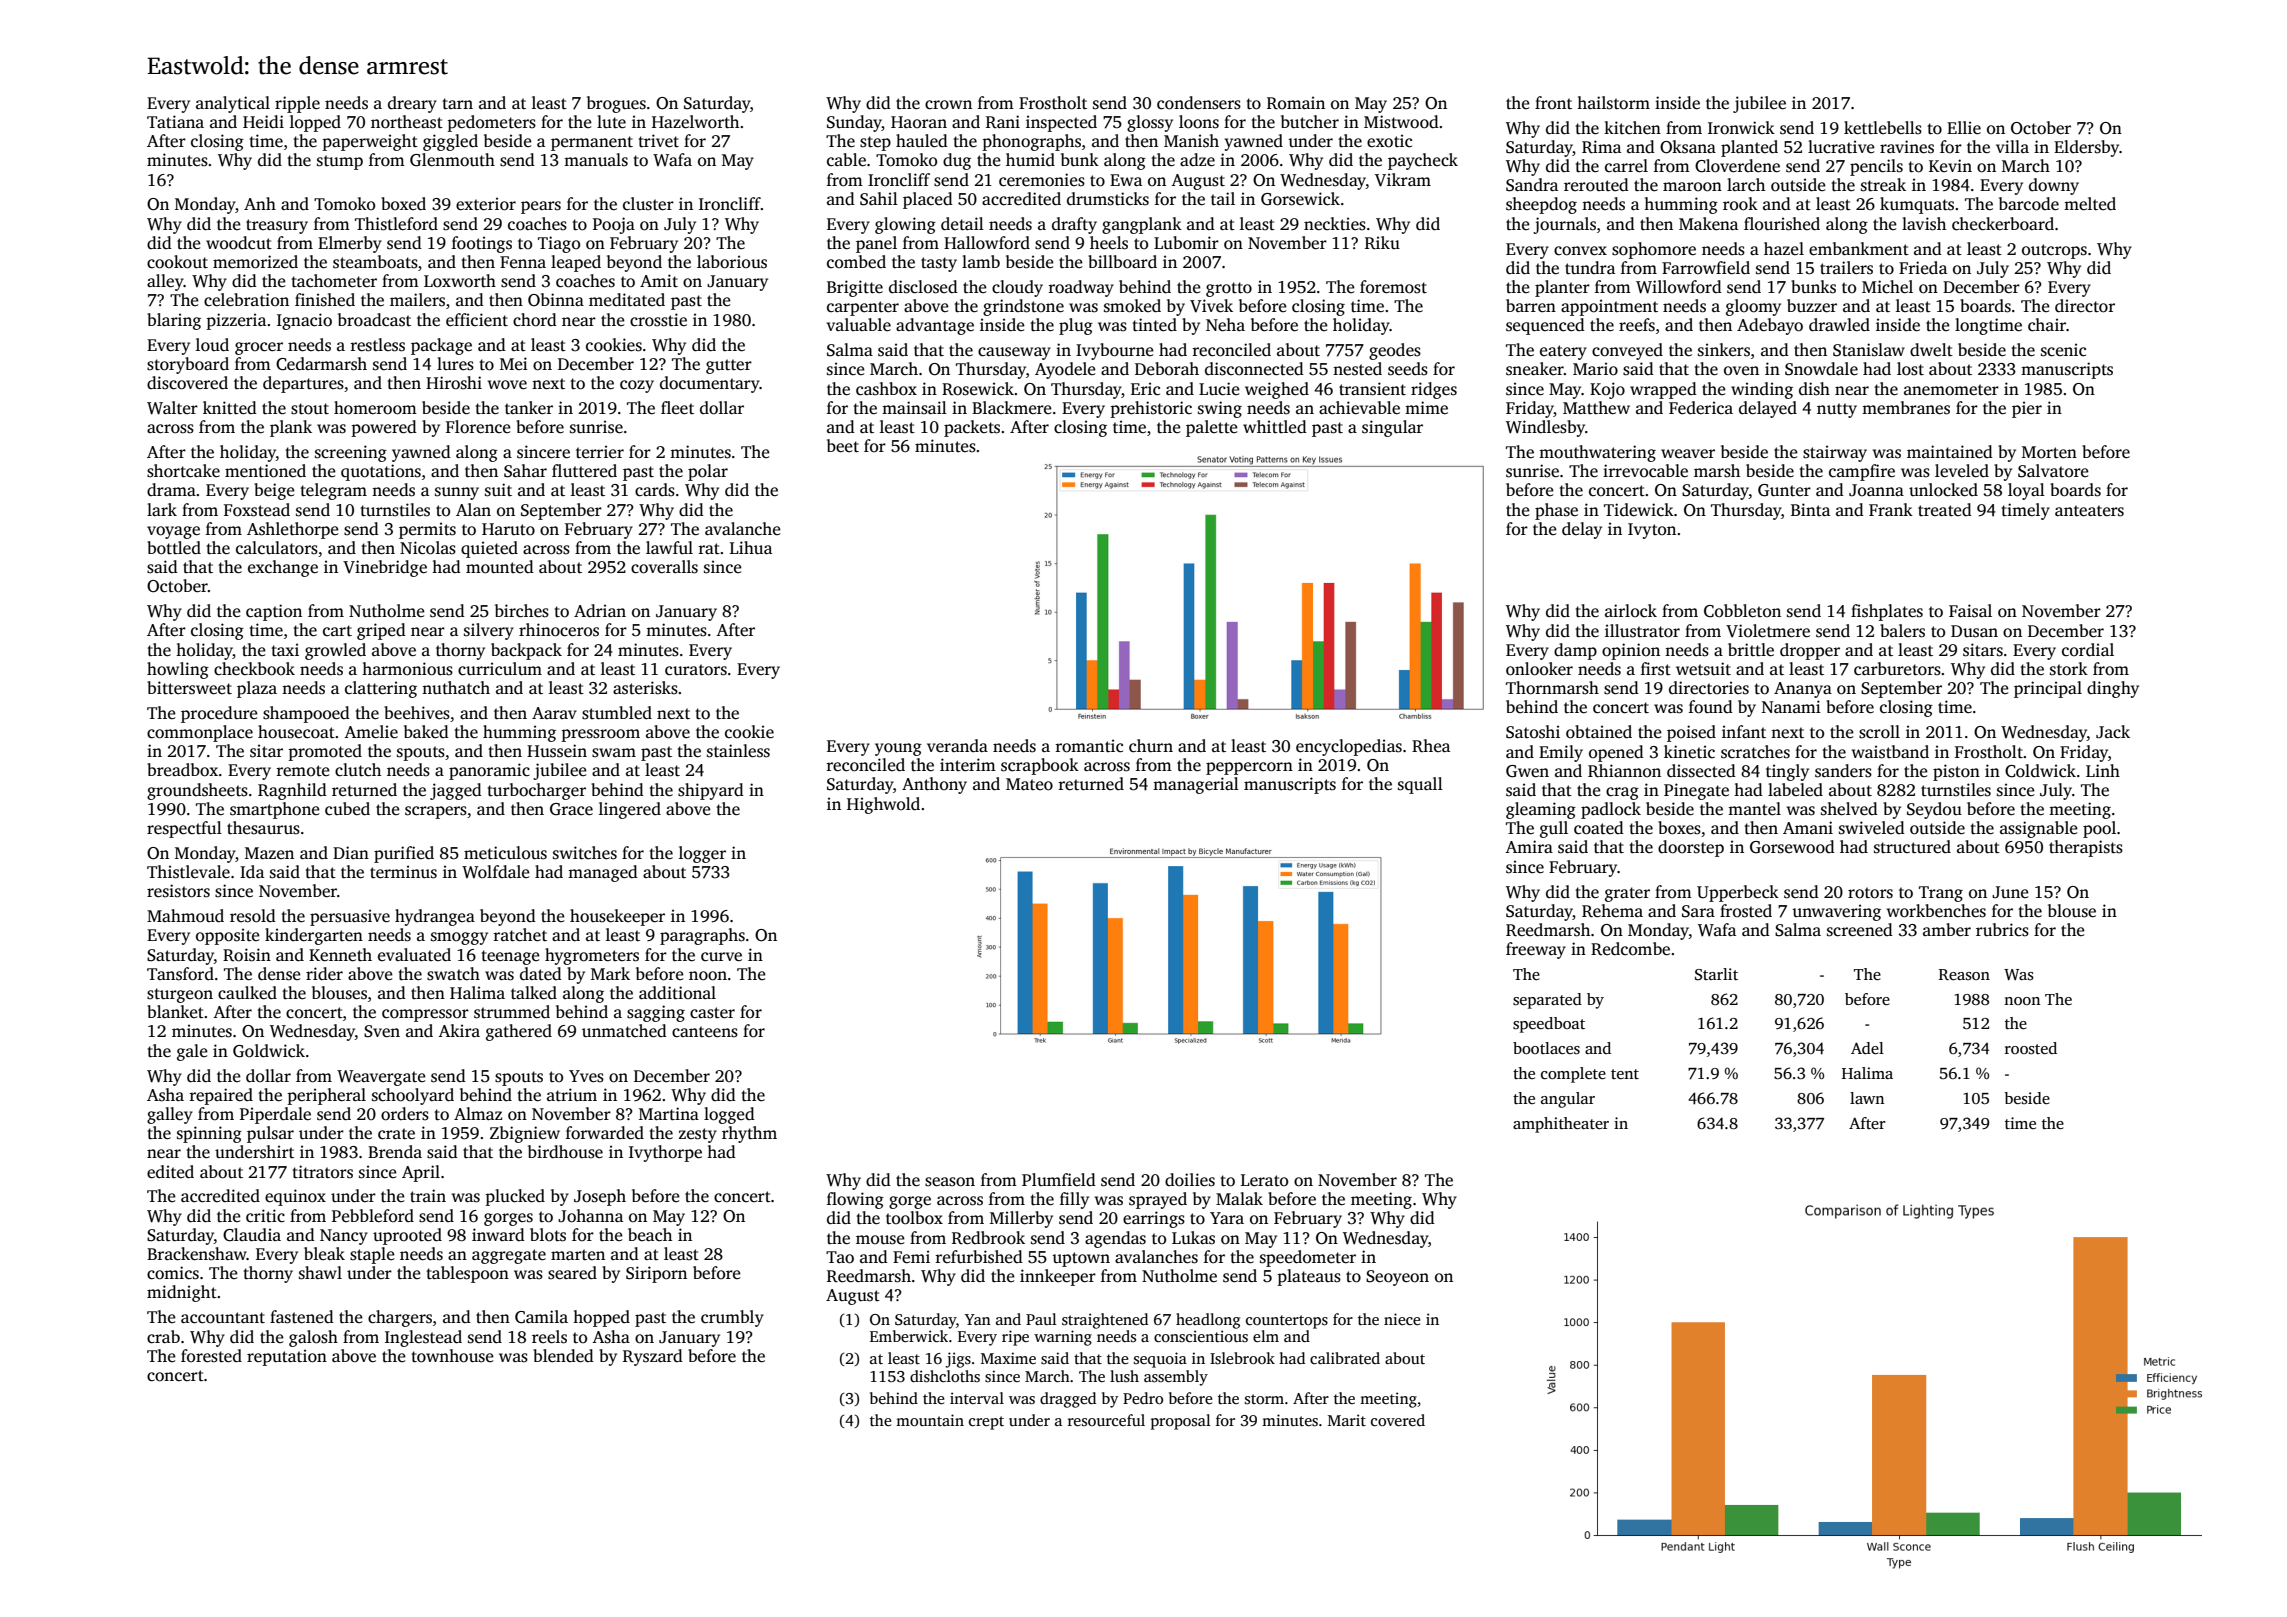  I want to click on agendas, so click(1115, 1239).
